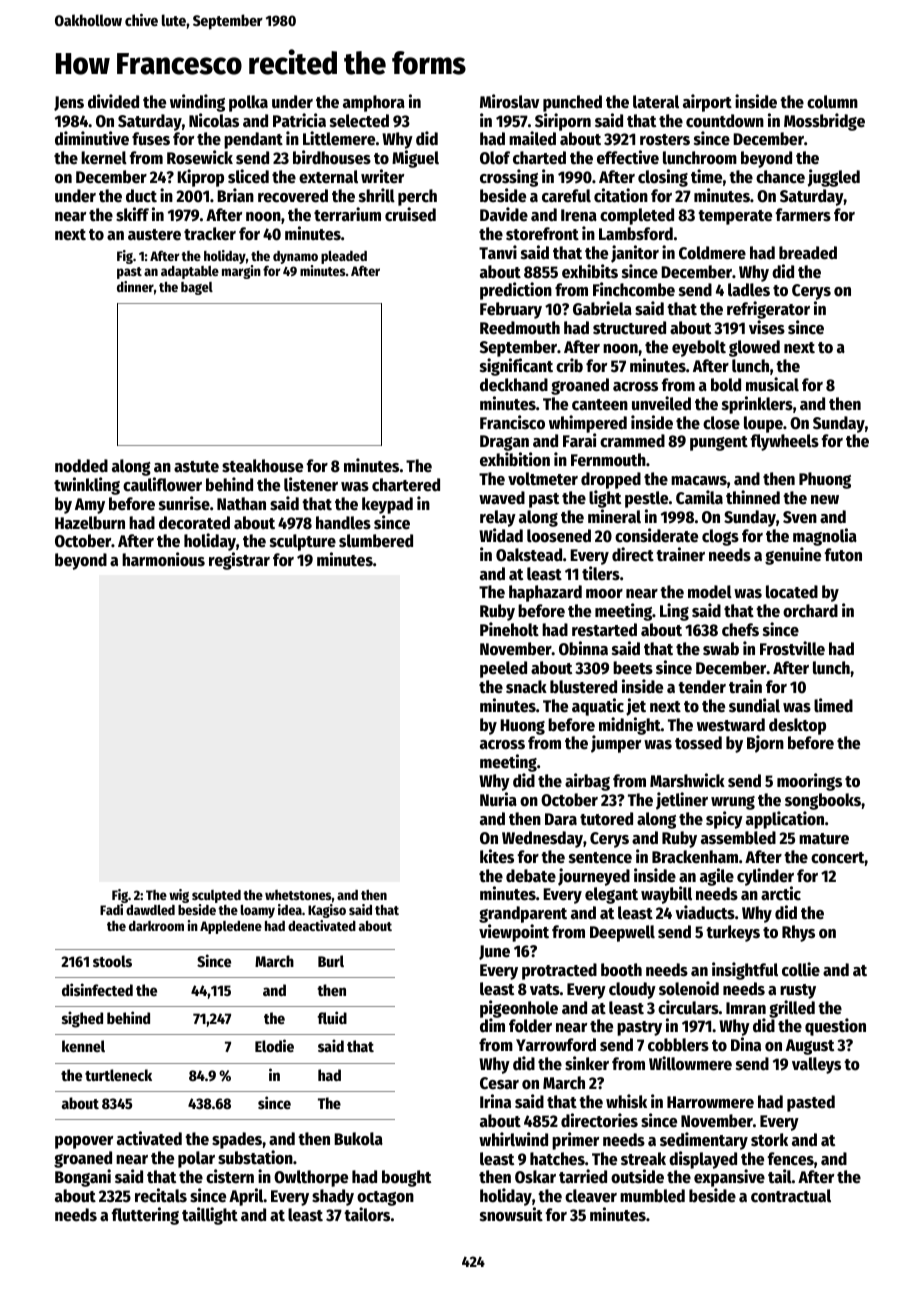  Describe the element at coordinates (706, 176) in the screenshot. I see `time` at that location.
